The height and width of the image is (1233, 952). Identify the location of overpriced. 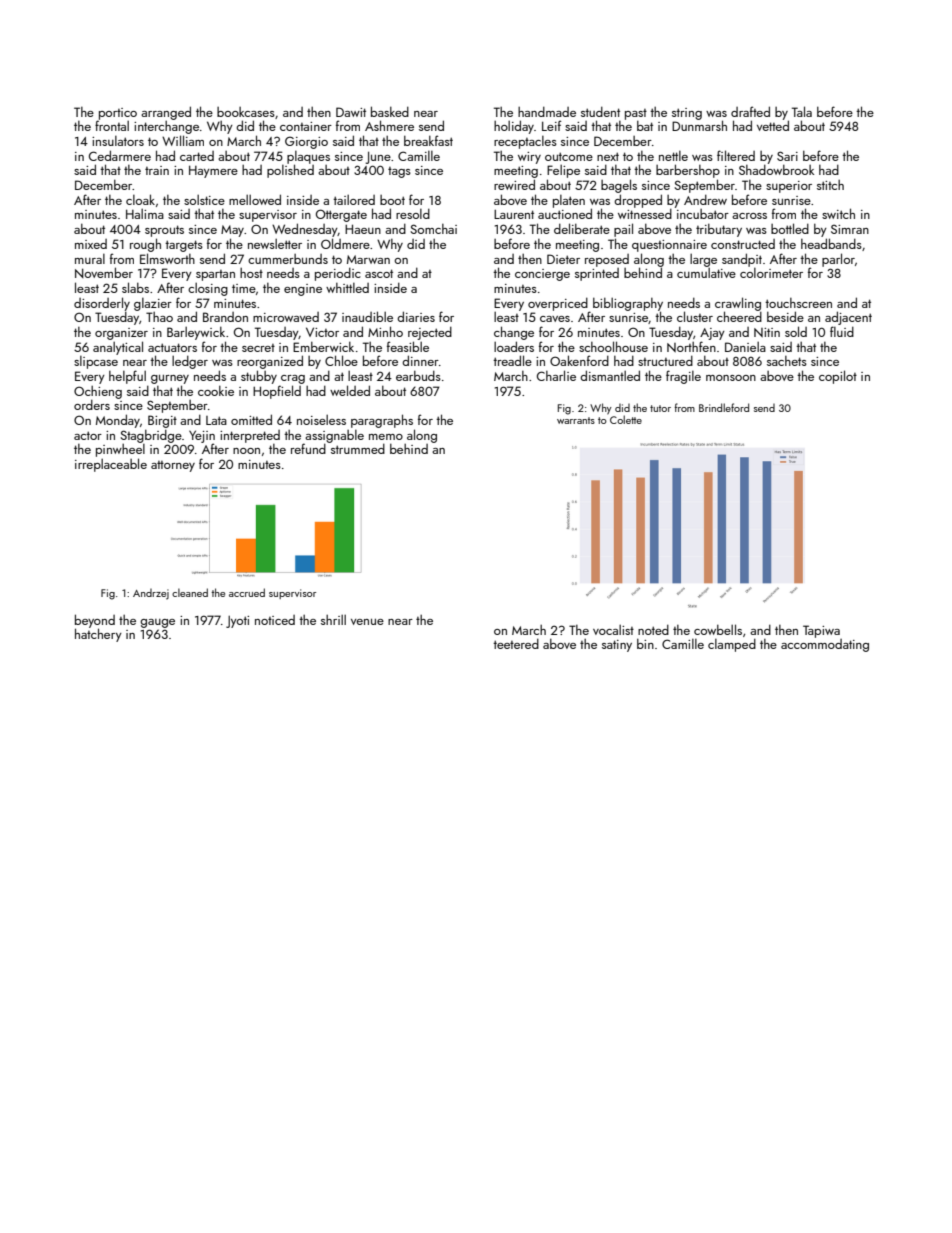
(558, 304).
